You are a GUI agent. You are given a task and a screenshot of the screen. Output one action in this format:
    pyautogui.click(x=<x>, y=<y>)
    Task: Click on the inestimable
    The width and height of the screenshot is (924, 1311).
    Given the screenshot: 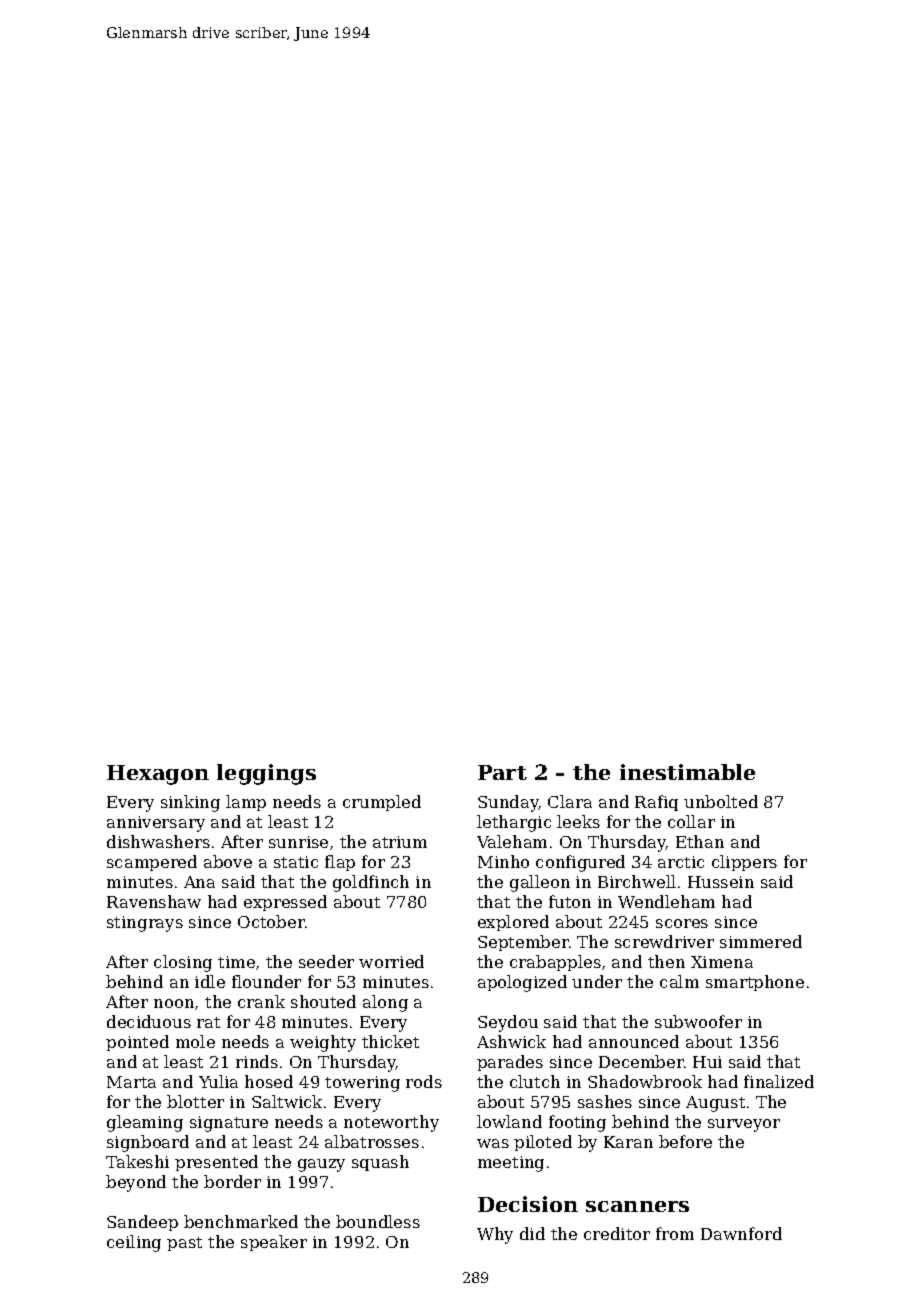 What is the action you would take?
    pyautogui.click(x=687, y=772)
